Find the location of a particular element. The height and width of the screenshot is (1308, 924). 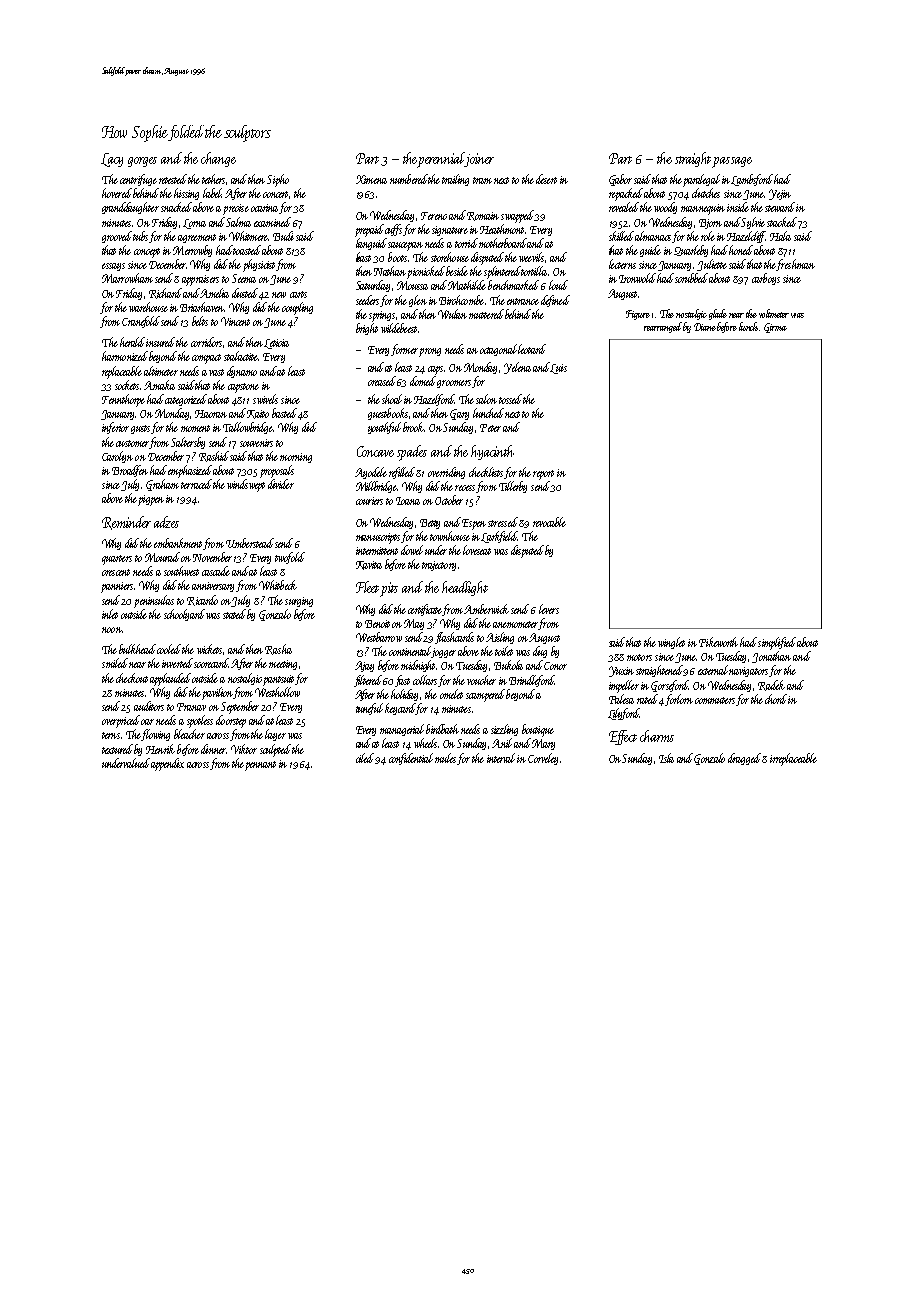

change is located at coordinates (218, 159).
